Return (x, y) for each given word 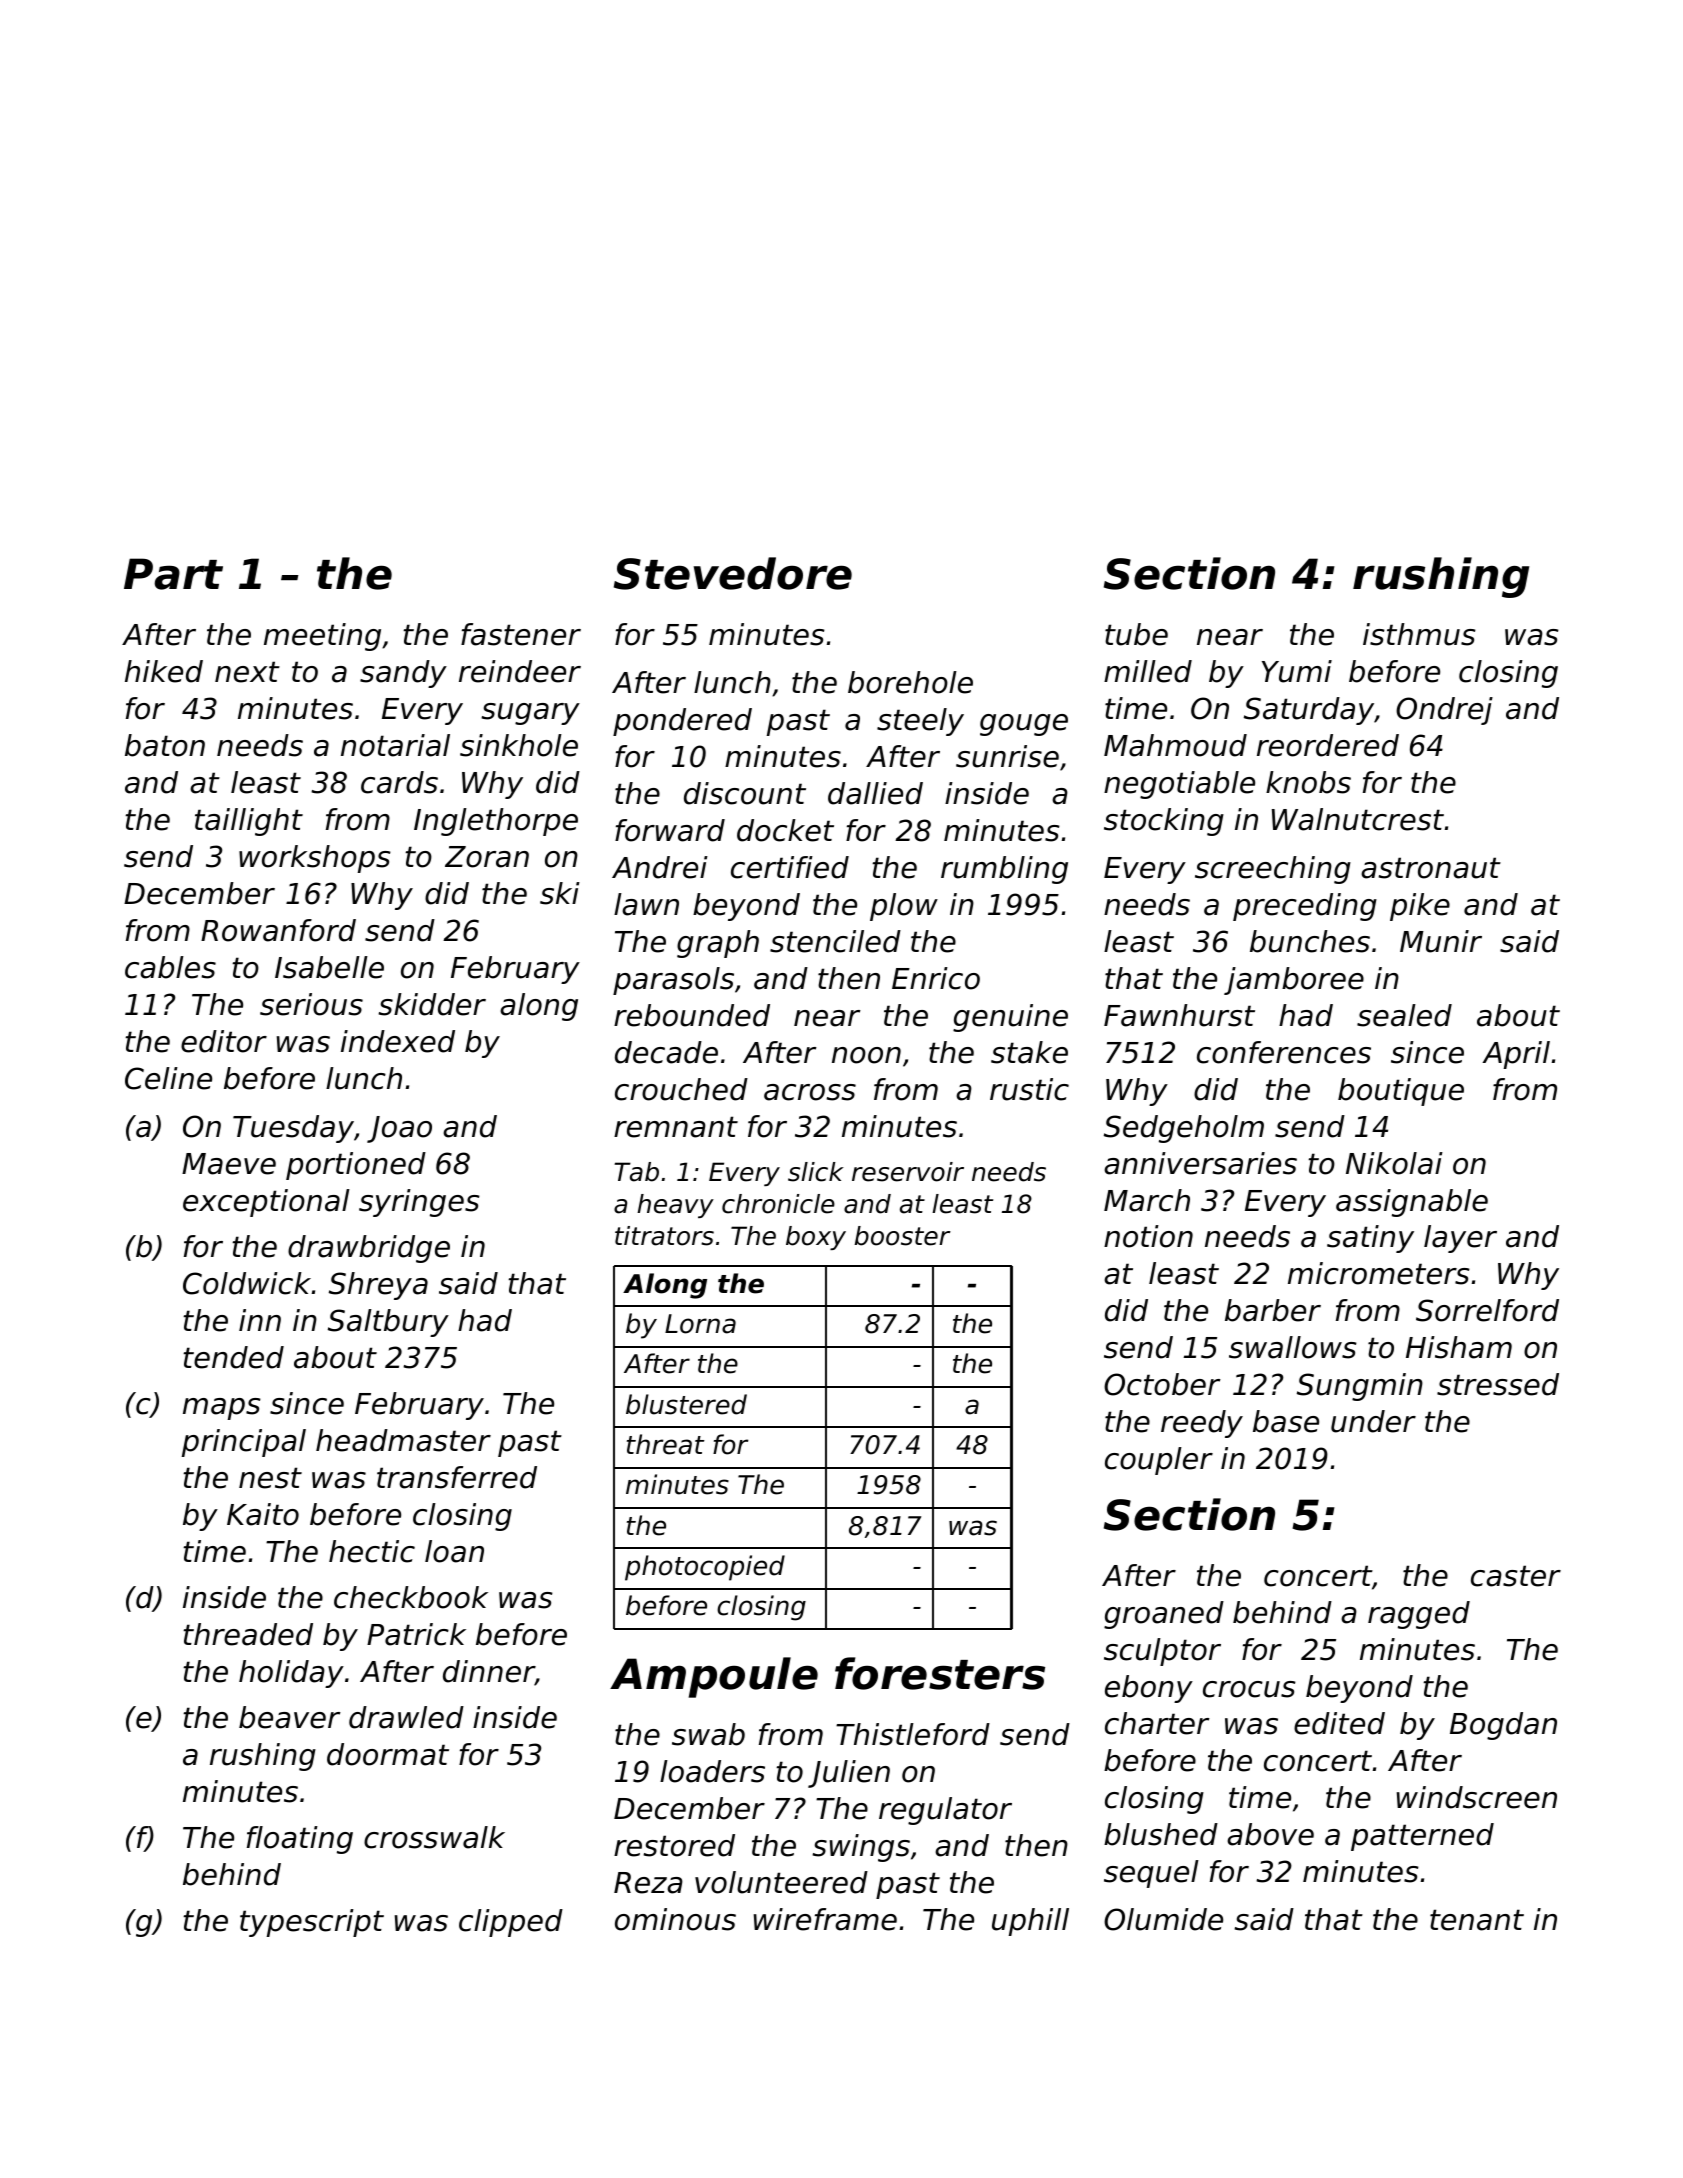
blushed (1161, 1834)
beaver (290, 1717)
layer (1460, 1239)
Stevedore (733, 573)
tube (1136, 634)
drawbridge (369, 1249)
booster (903, 1236)
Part (173, 574)
